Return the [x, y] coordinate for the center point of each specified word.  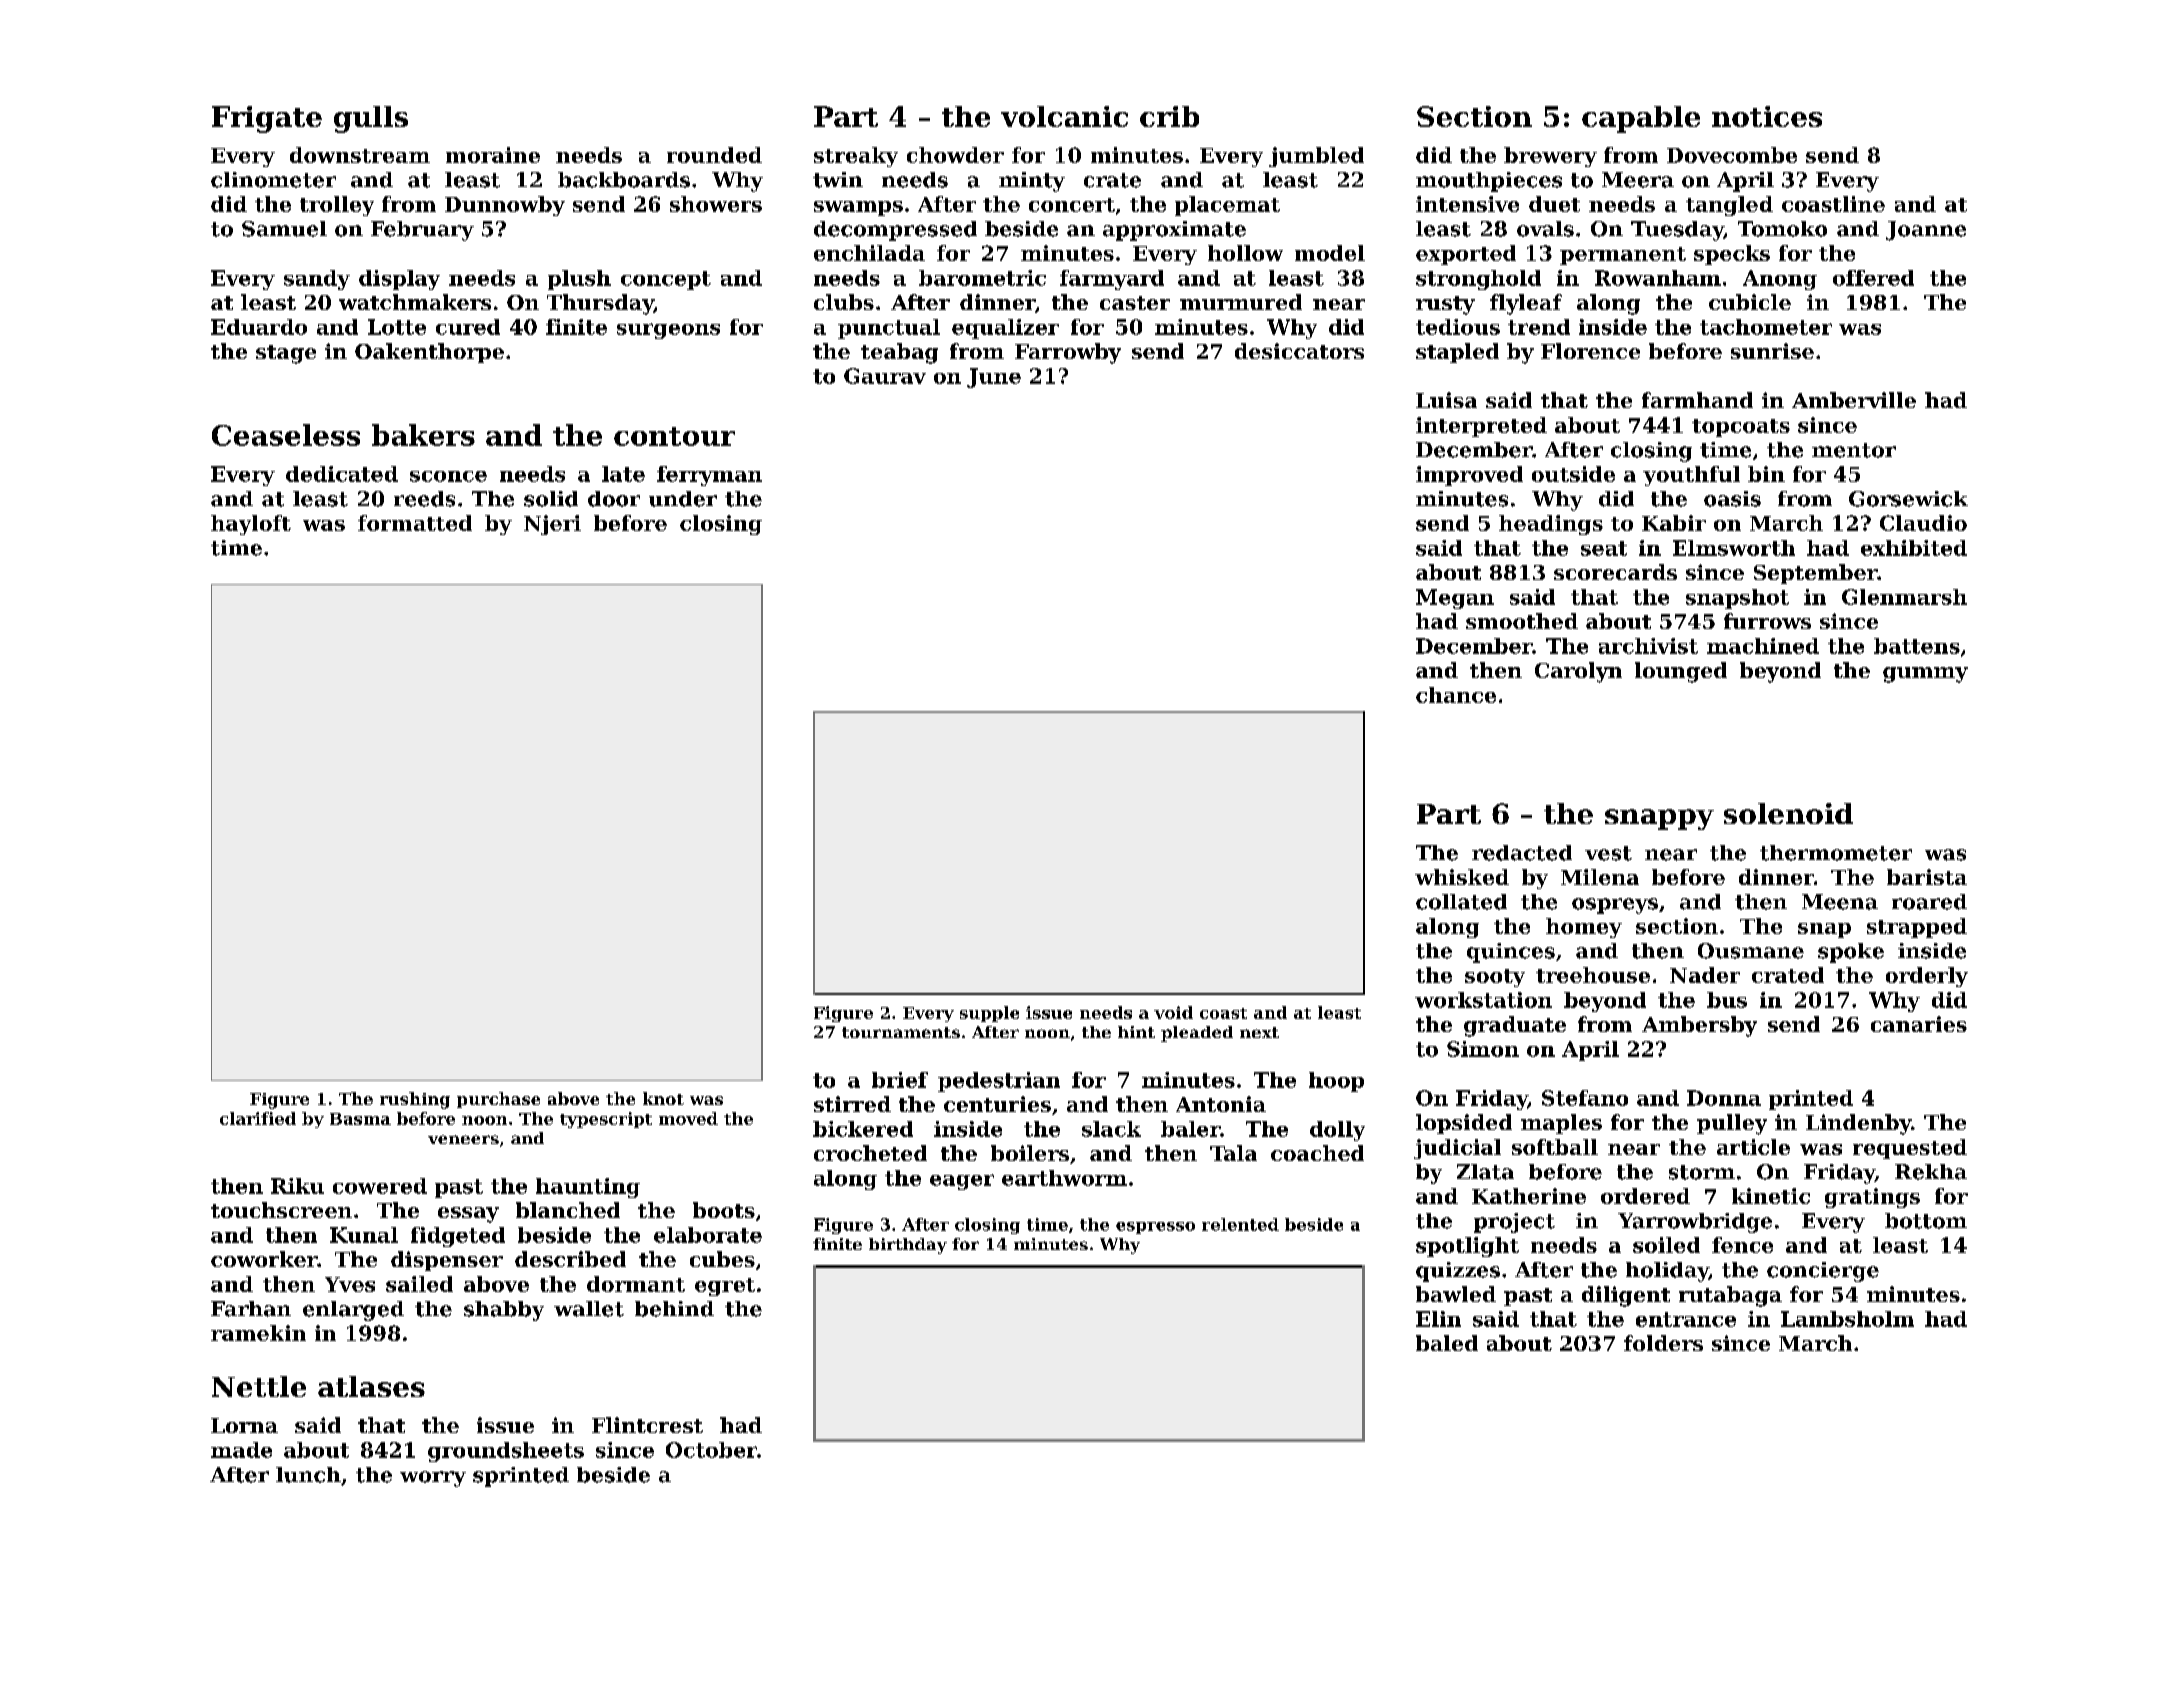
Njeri [552, 525]
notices [1767, 116]
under [683, 499]
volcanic [1064, 116]
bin [1766, 474]
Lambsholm [1847, 1319]
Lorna [244, 1425]
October [711, 1450]
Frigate [267, 119]
